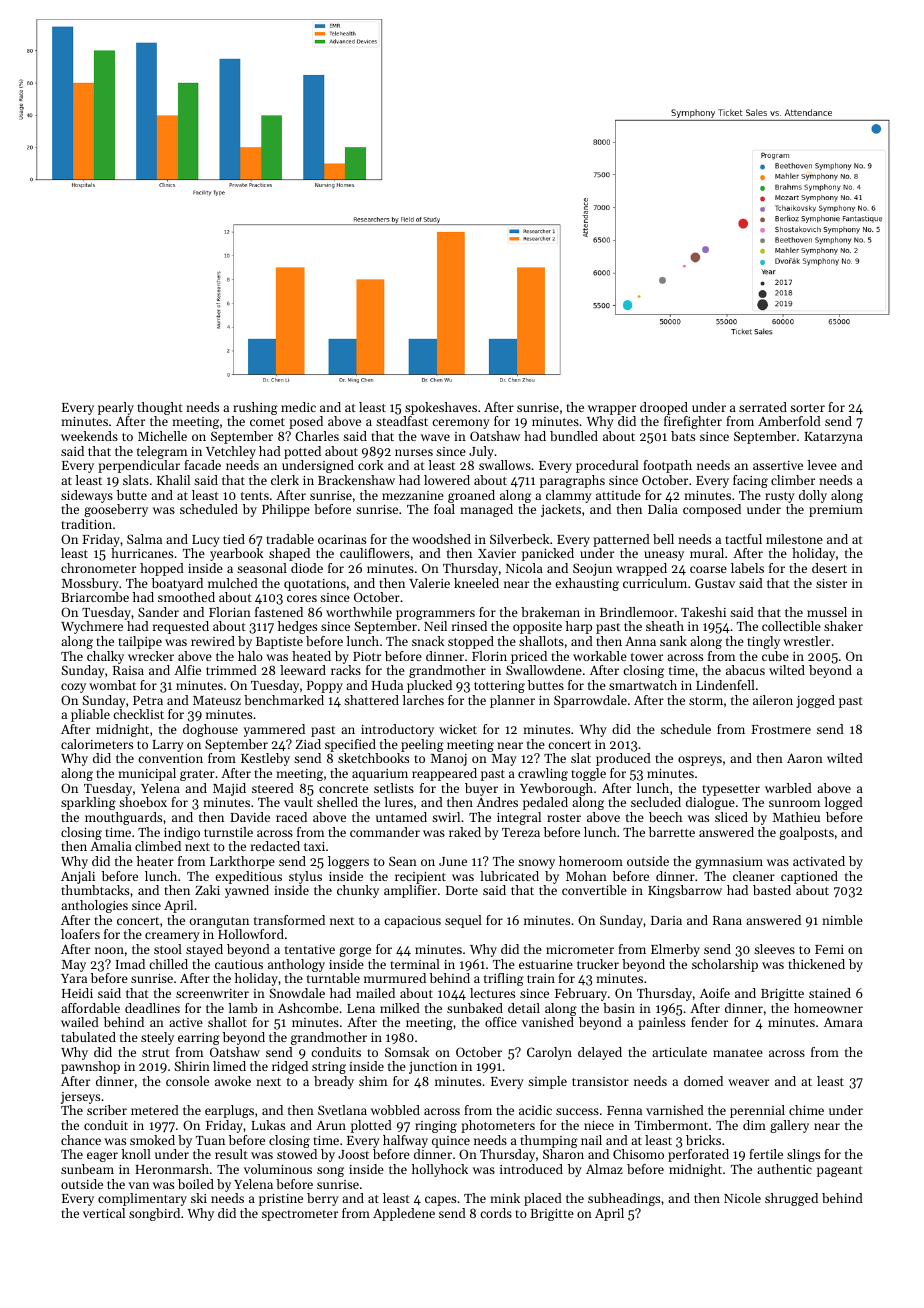  What do you see at coordinates (805, 758) in the document?
I see `Aaron` at bounding box center [805, 758].
